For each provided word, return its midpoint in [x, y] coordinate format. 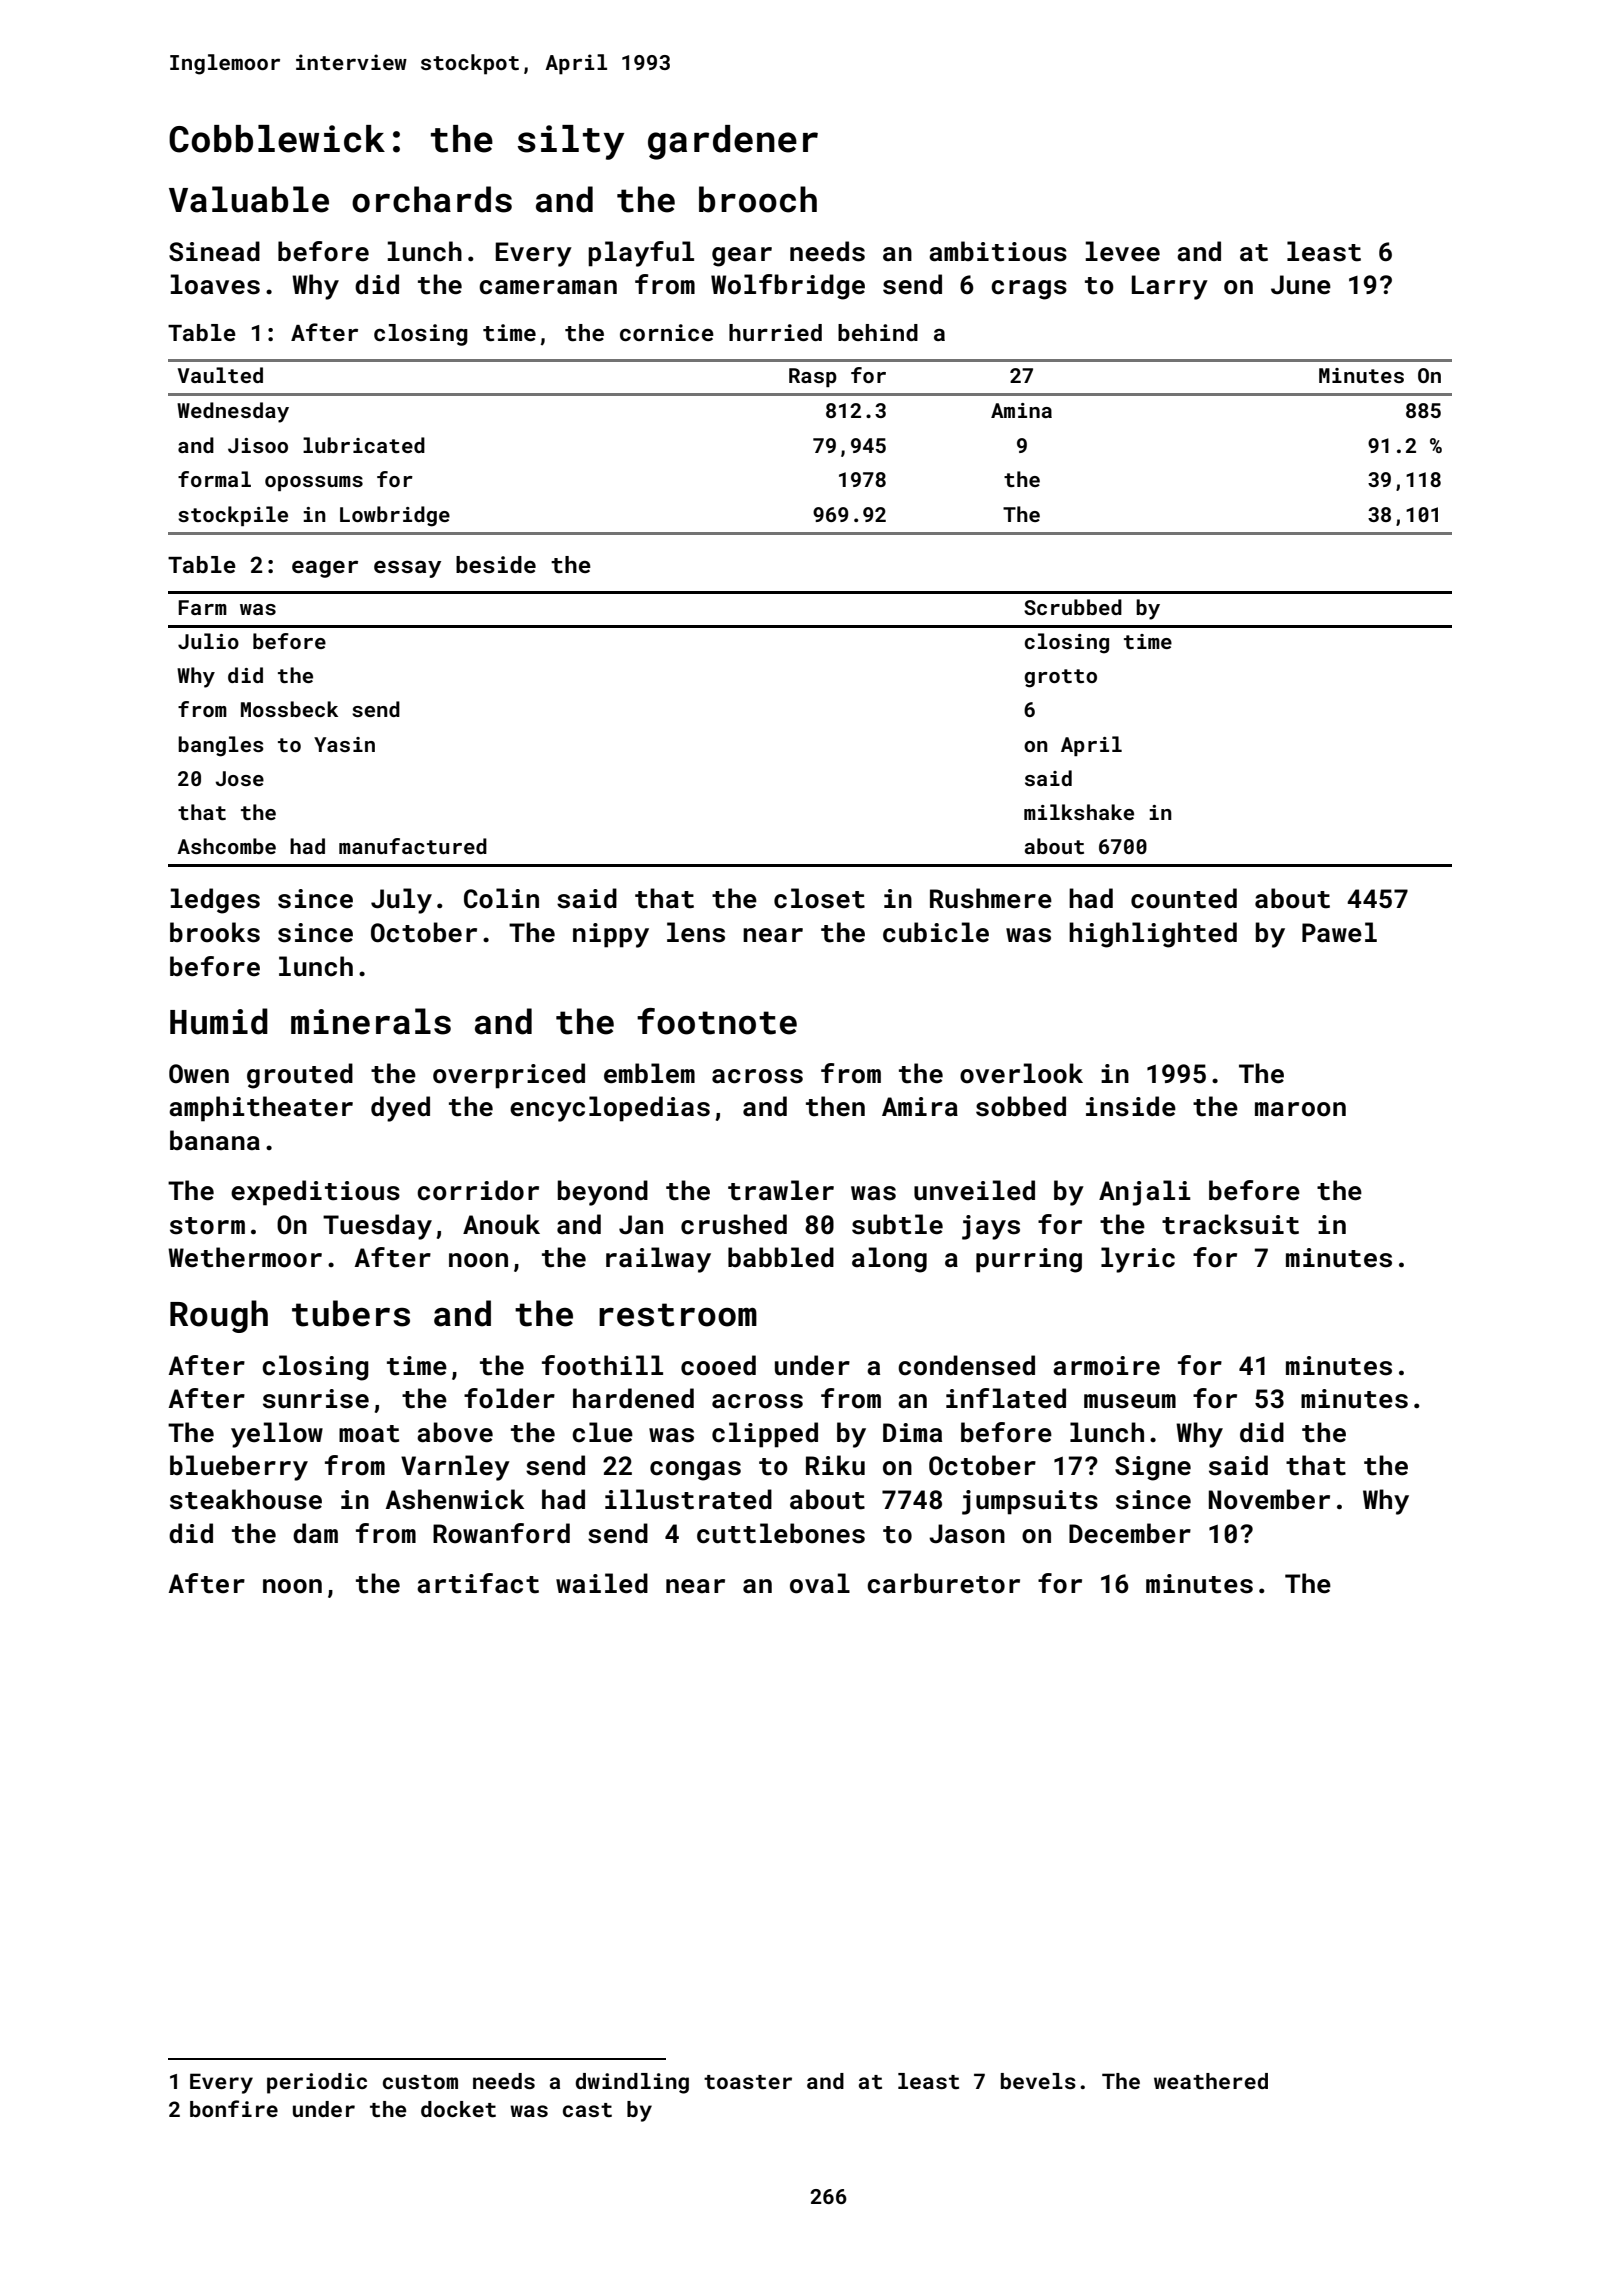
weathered [1211, 2081]
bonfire [234, 2108]
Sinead [214, 251]
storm [207, 1226]
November [1269, 1499]
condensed [966, 1365]
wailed [602, 1583]
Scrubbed [1073, 607]
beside [496, 564]
